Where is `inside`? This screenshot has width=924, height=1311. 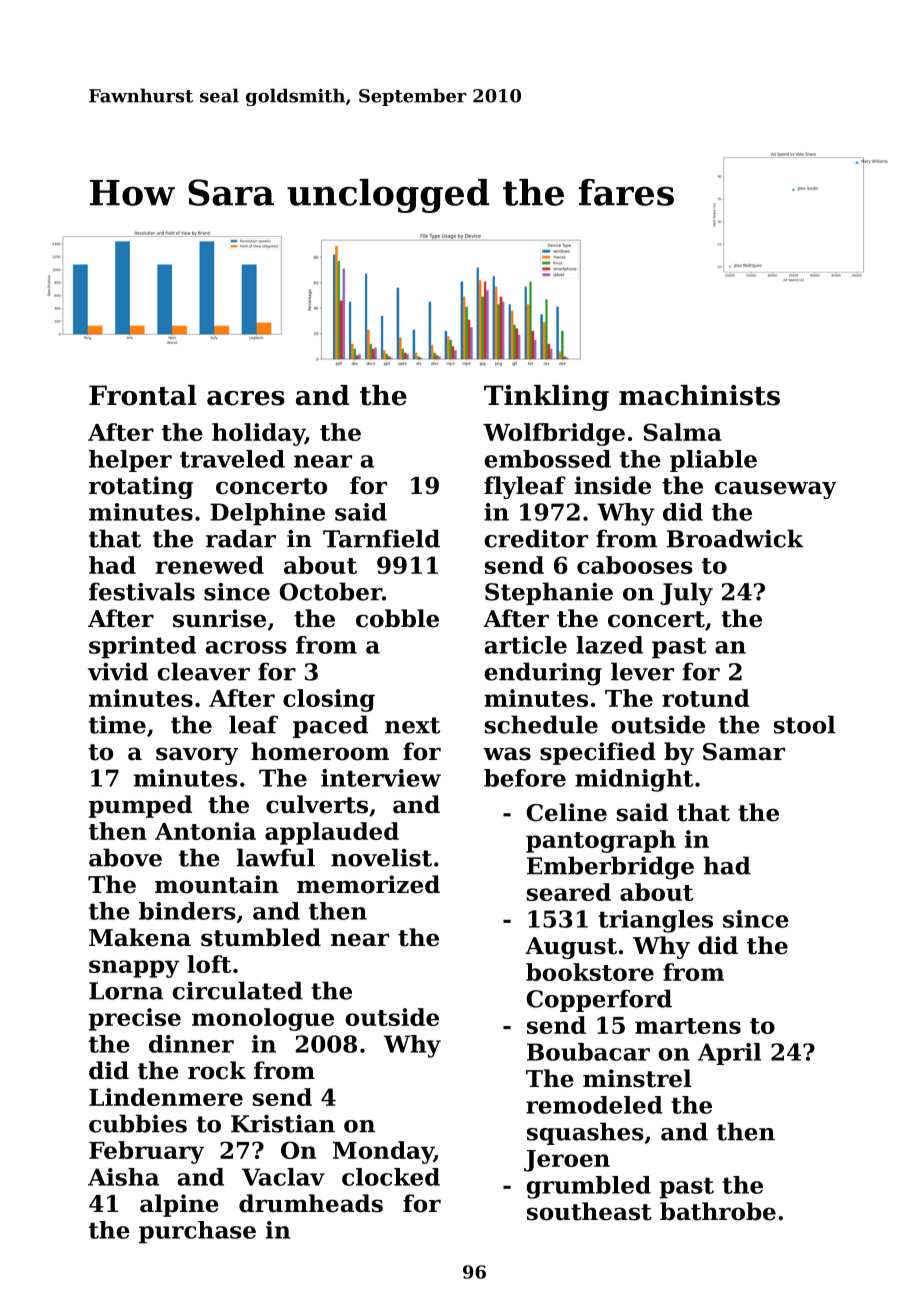
inside is located at coordinates (613, 485).
